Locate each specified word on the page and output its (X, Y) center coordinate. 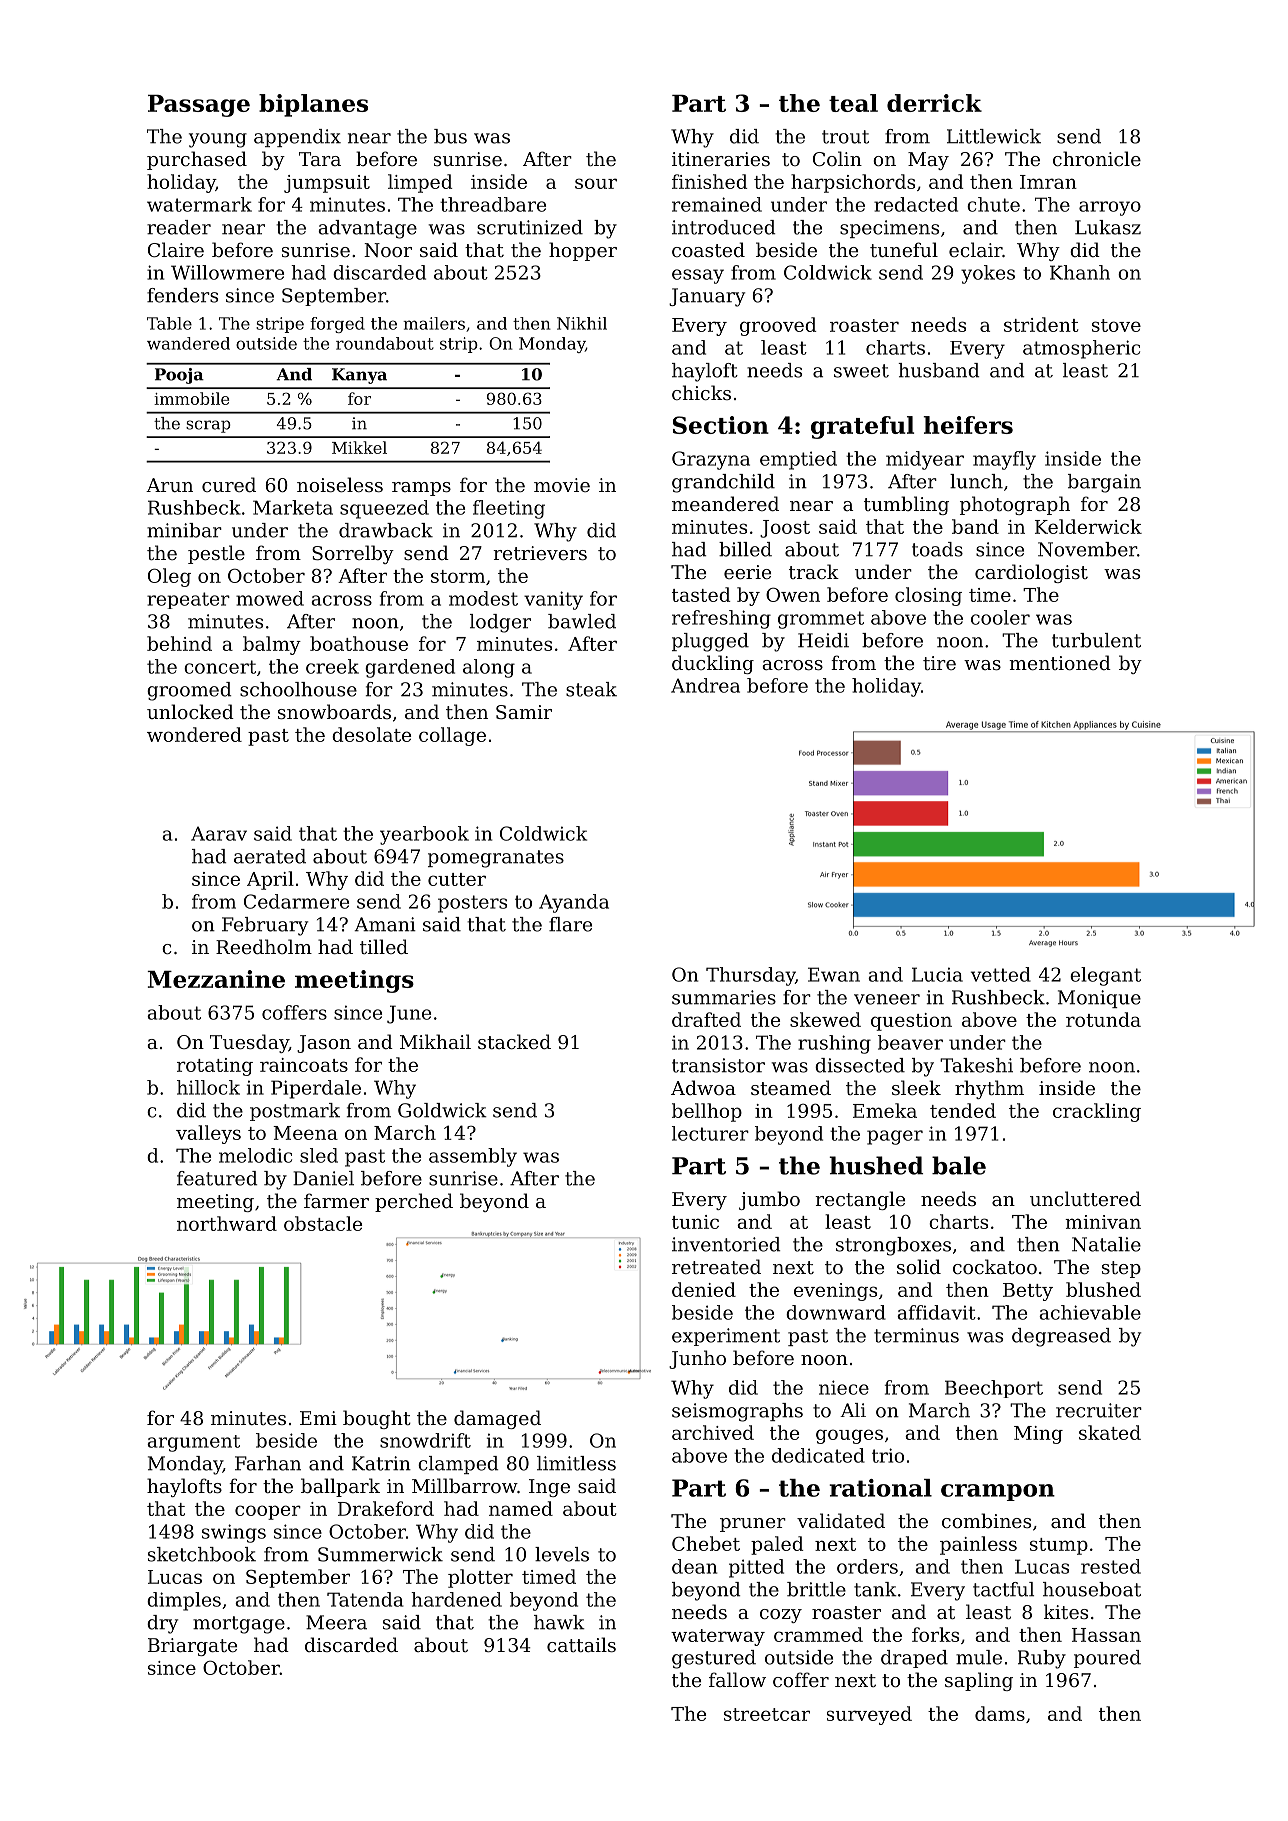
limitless (576, 1463)
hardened (456, 1599)
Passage (199, 106)
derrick (934, 103)
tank (875, 1589)
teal (853, 103)
